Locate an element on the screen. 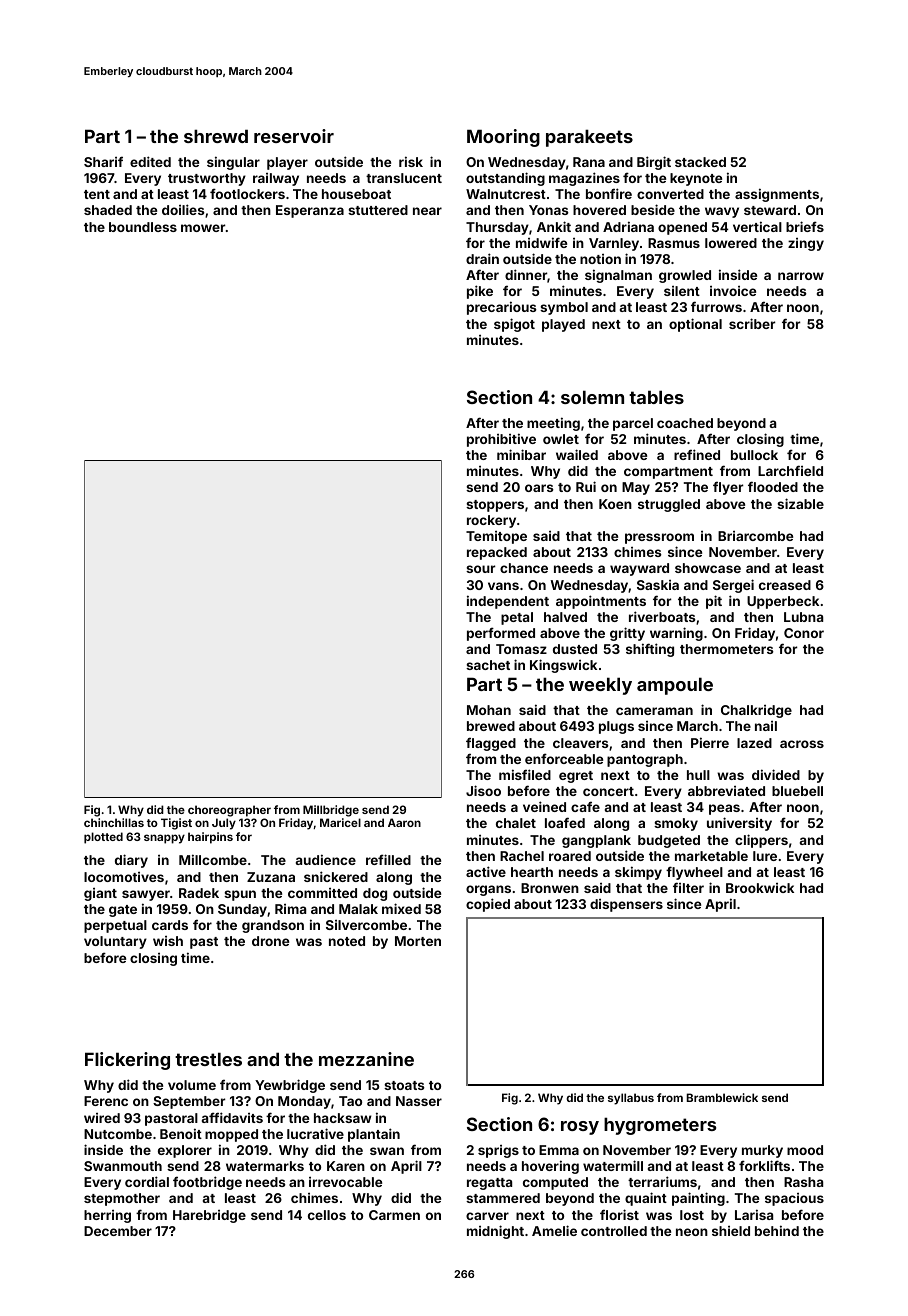 The height and width of the screenshot is (1316, 908). giant is located at coordinates (100, 894).
